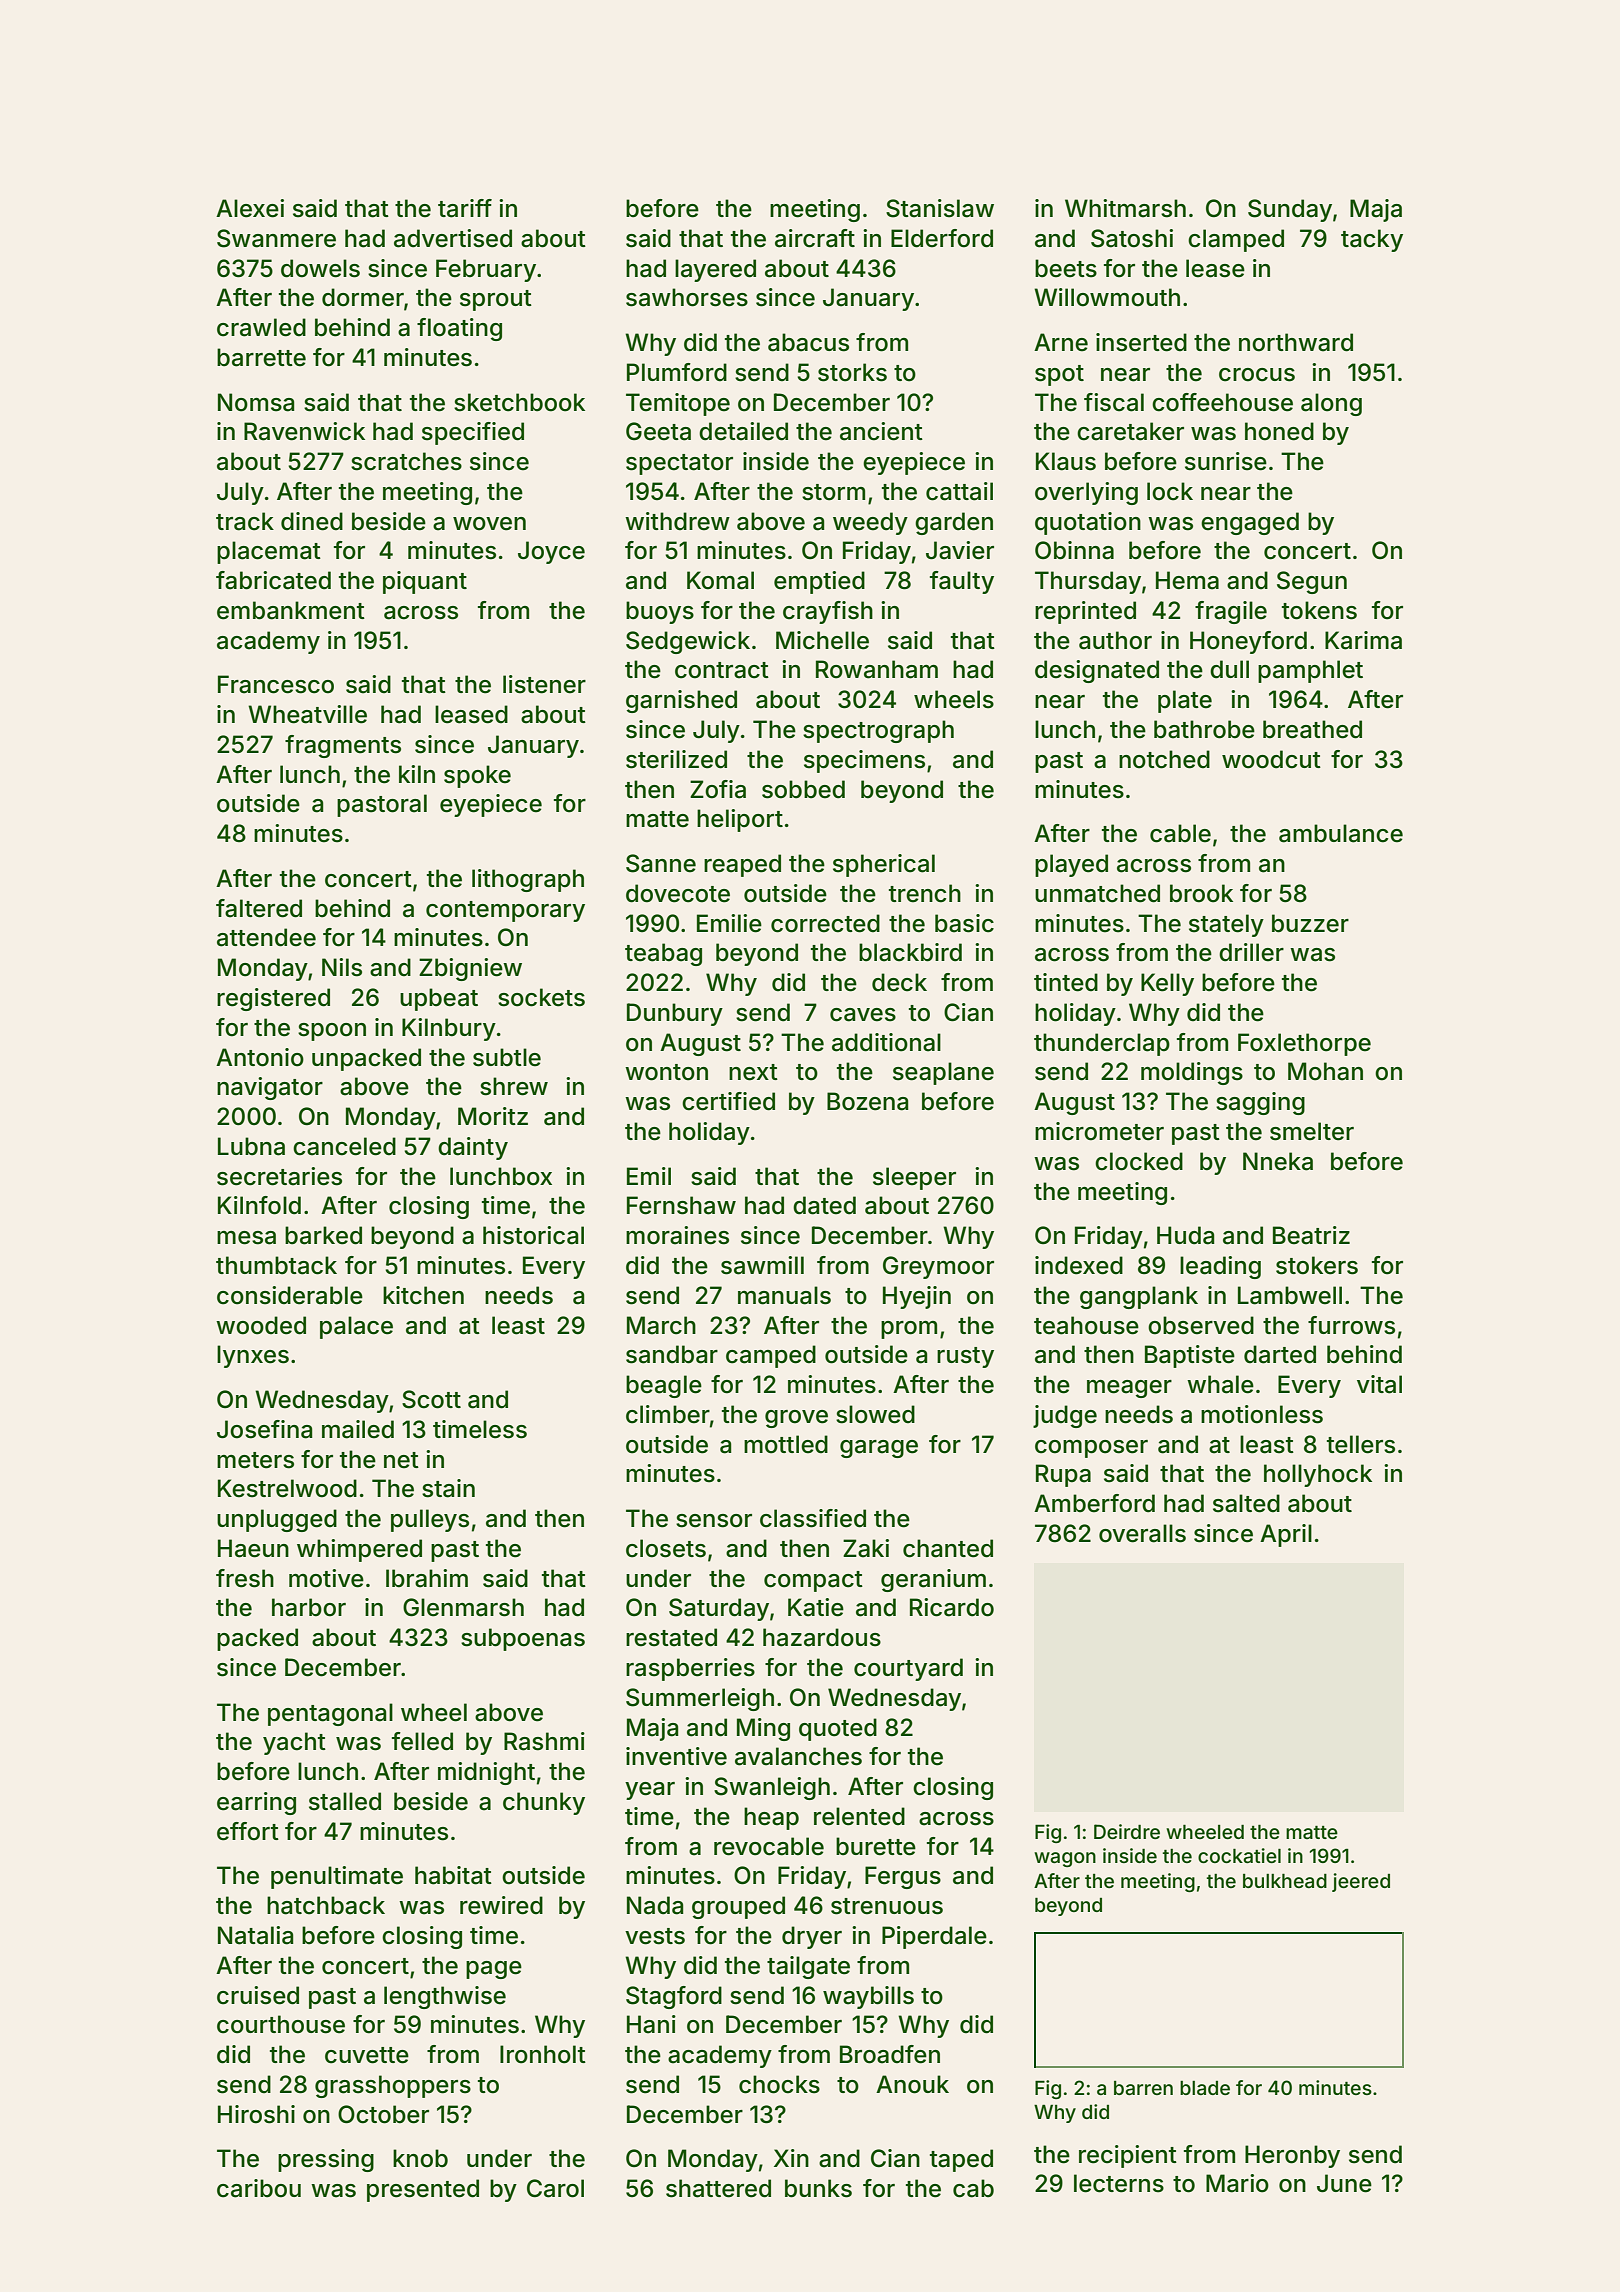  What do you see at coordinates (259, 908) in the screenshot?
I see `faltered` at bounding box center [259, 908].
